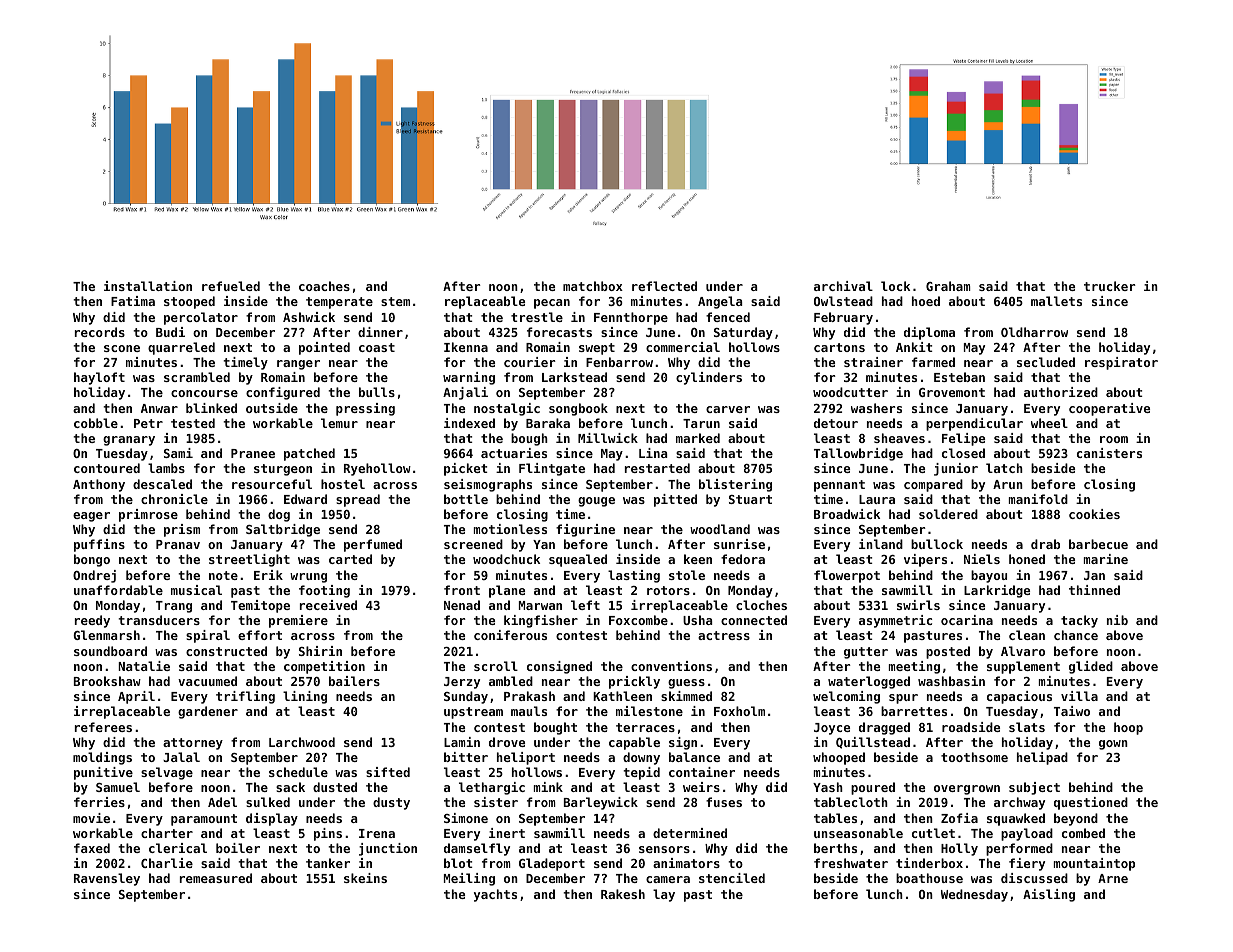 The image size is (1233, 952). What do you see at coordinates (222, 802) in the document?
I see `Adel` at bounding box center [222, 802].
